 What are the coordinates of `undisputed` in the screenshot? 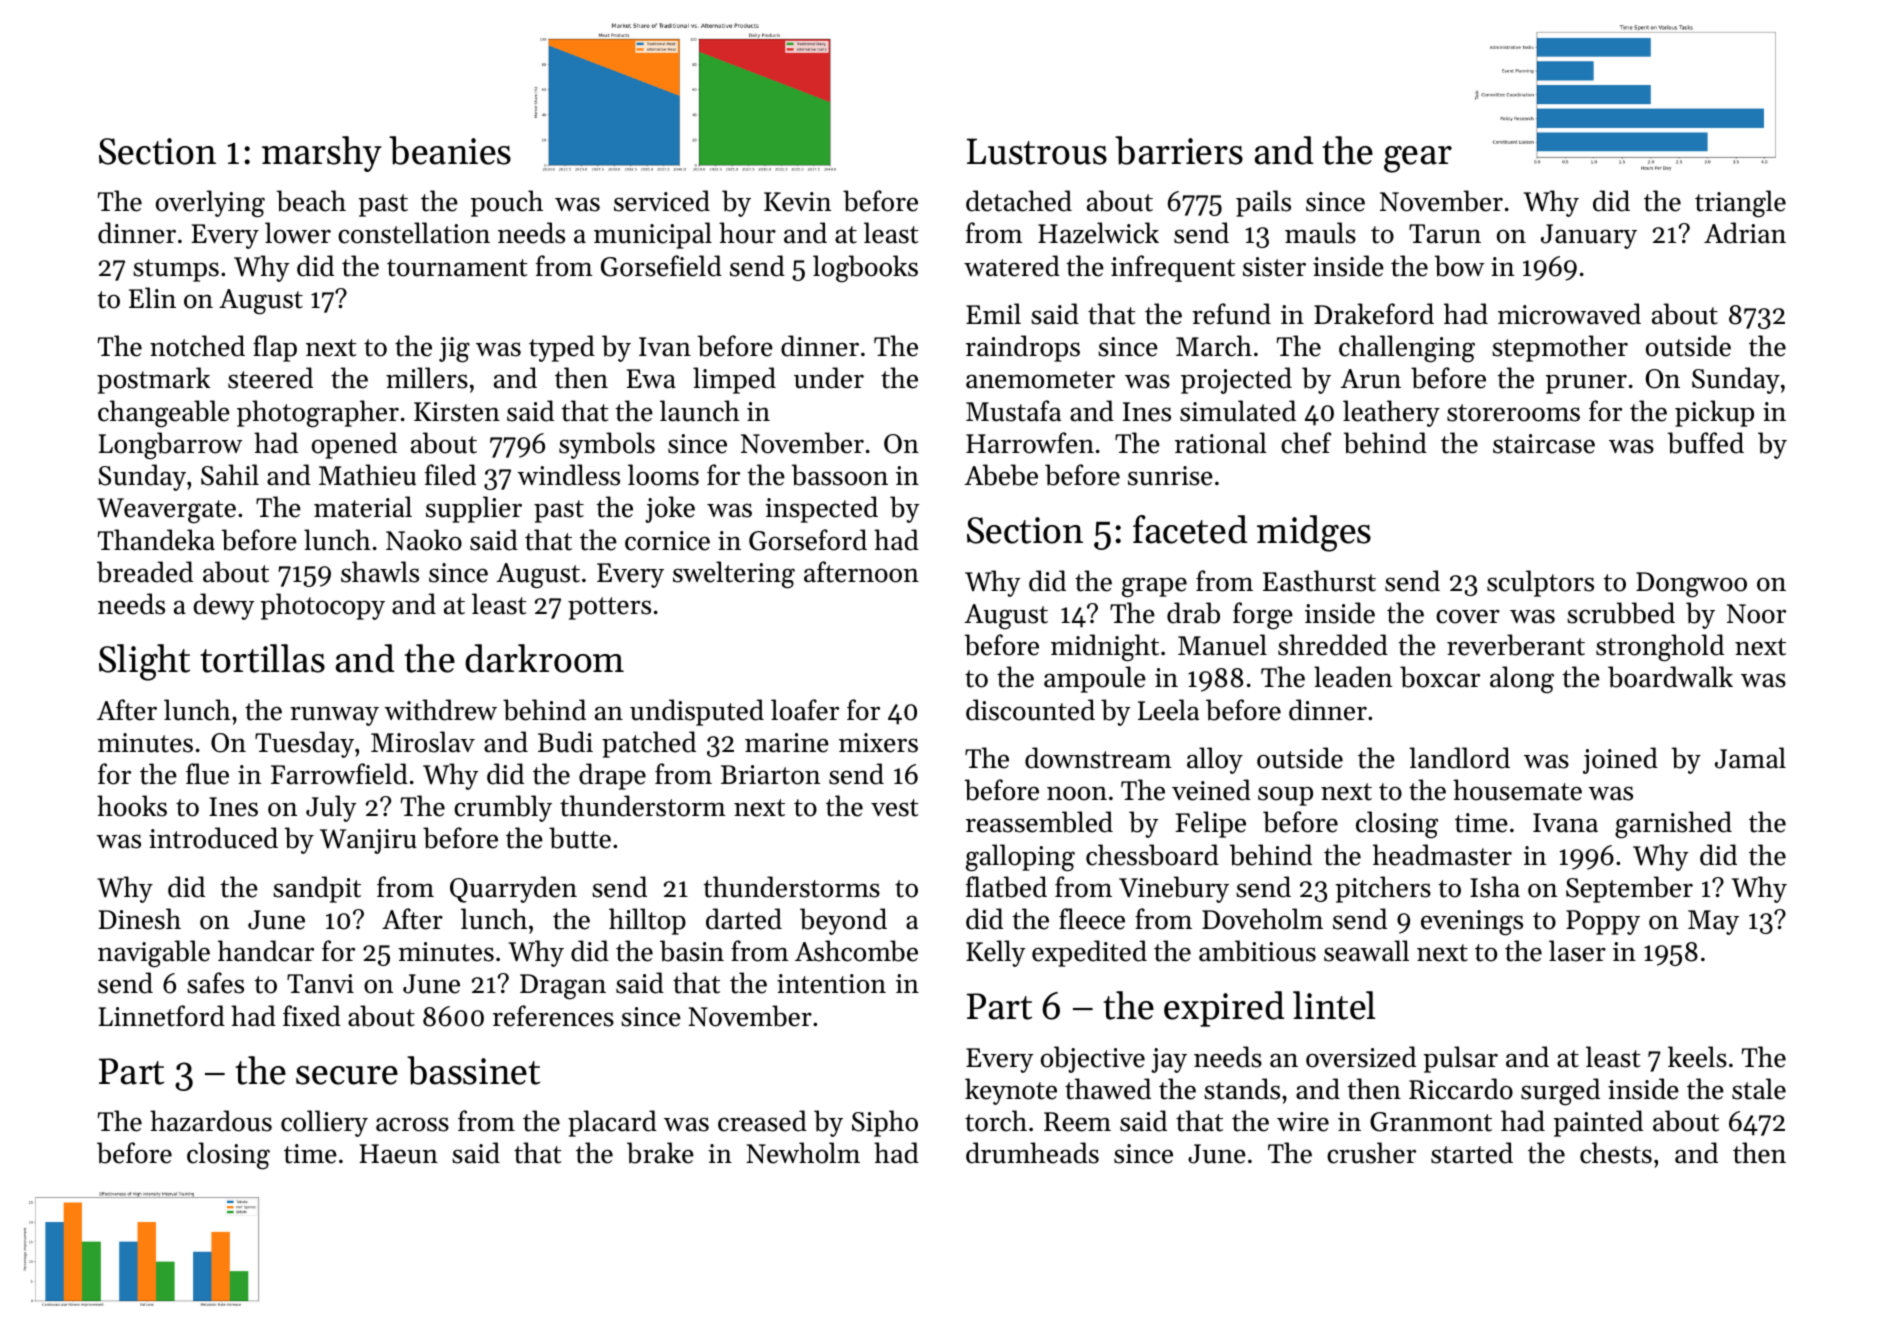 It's located at (697, 712).
